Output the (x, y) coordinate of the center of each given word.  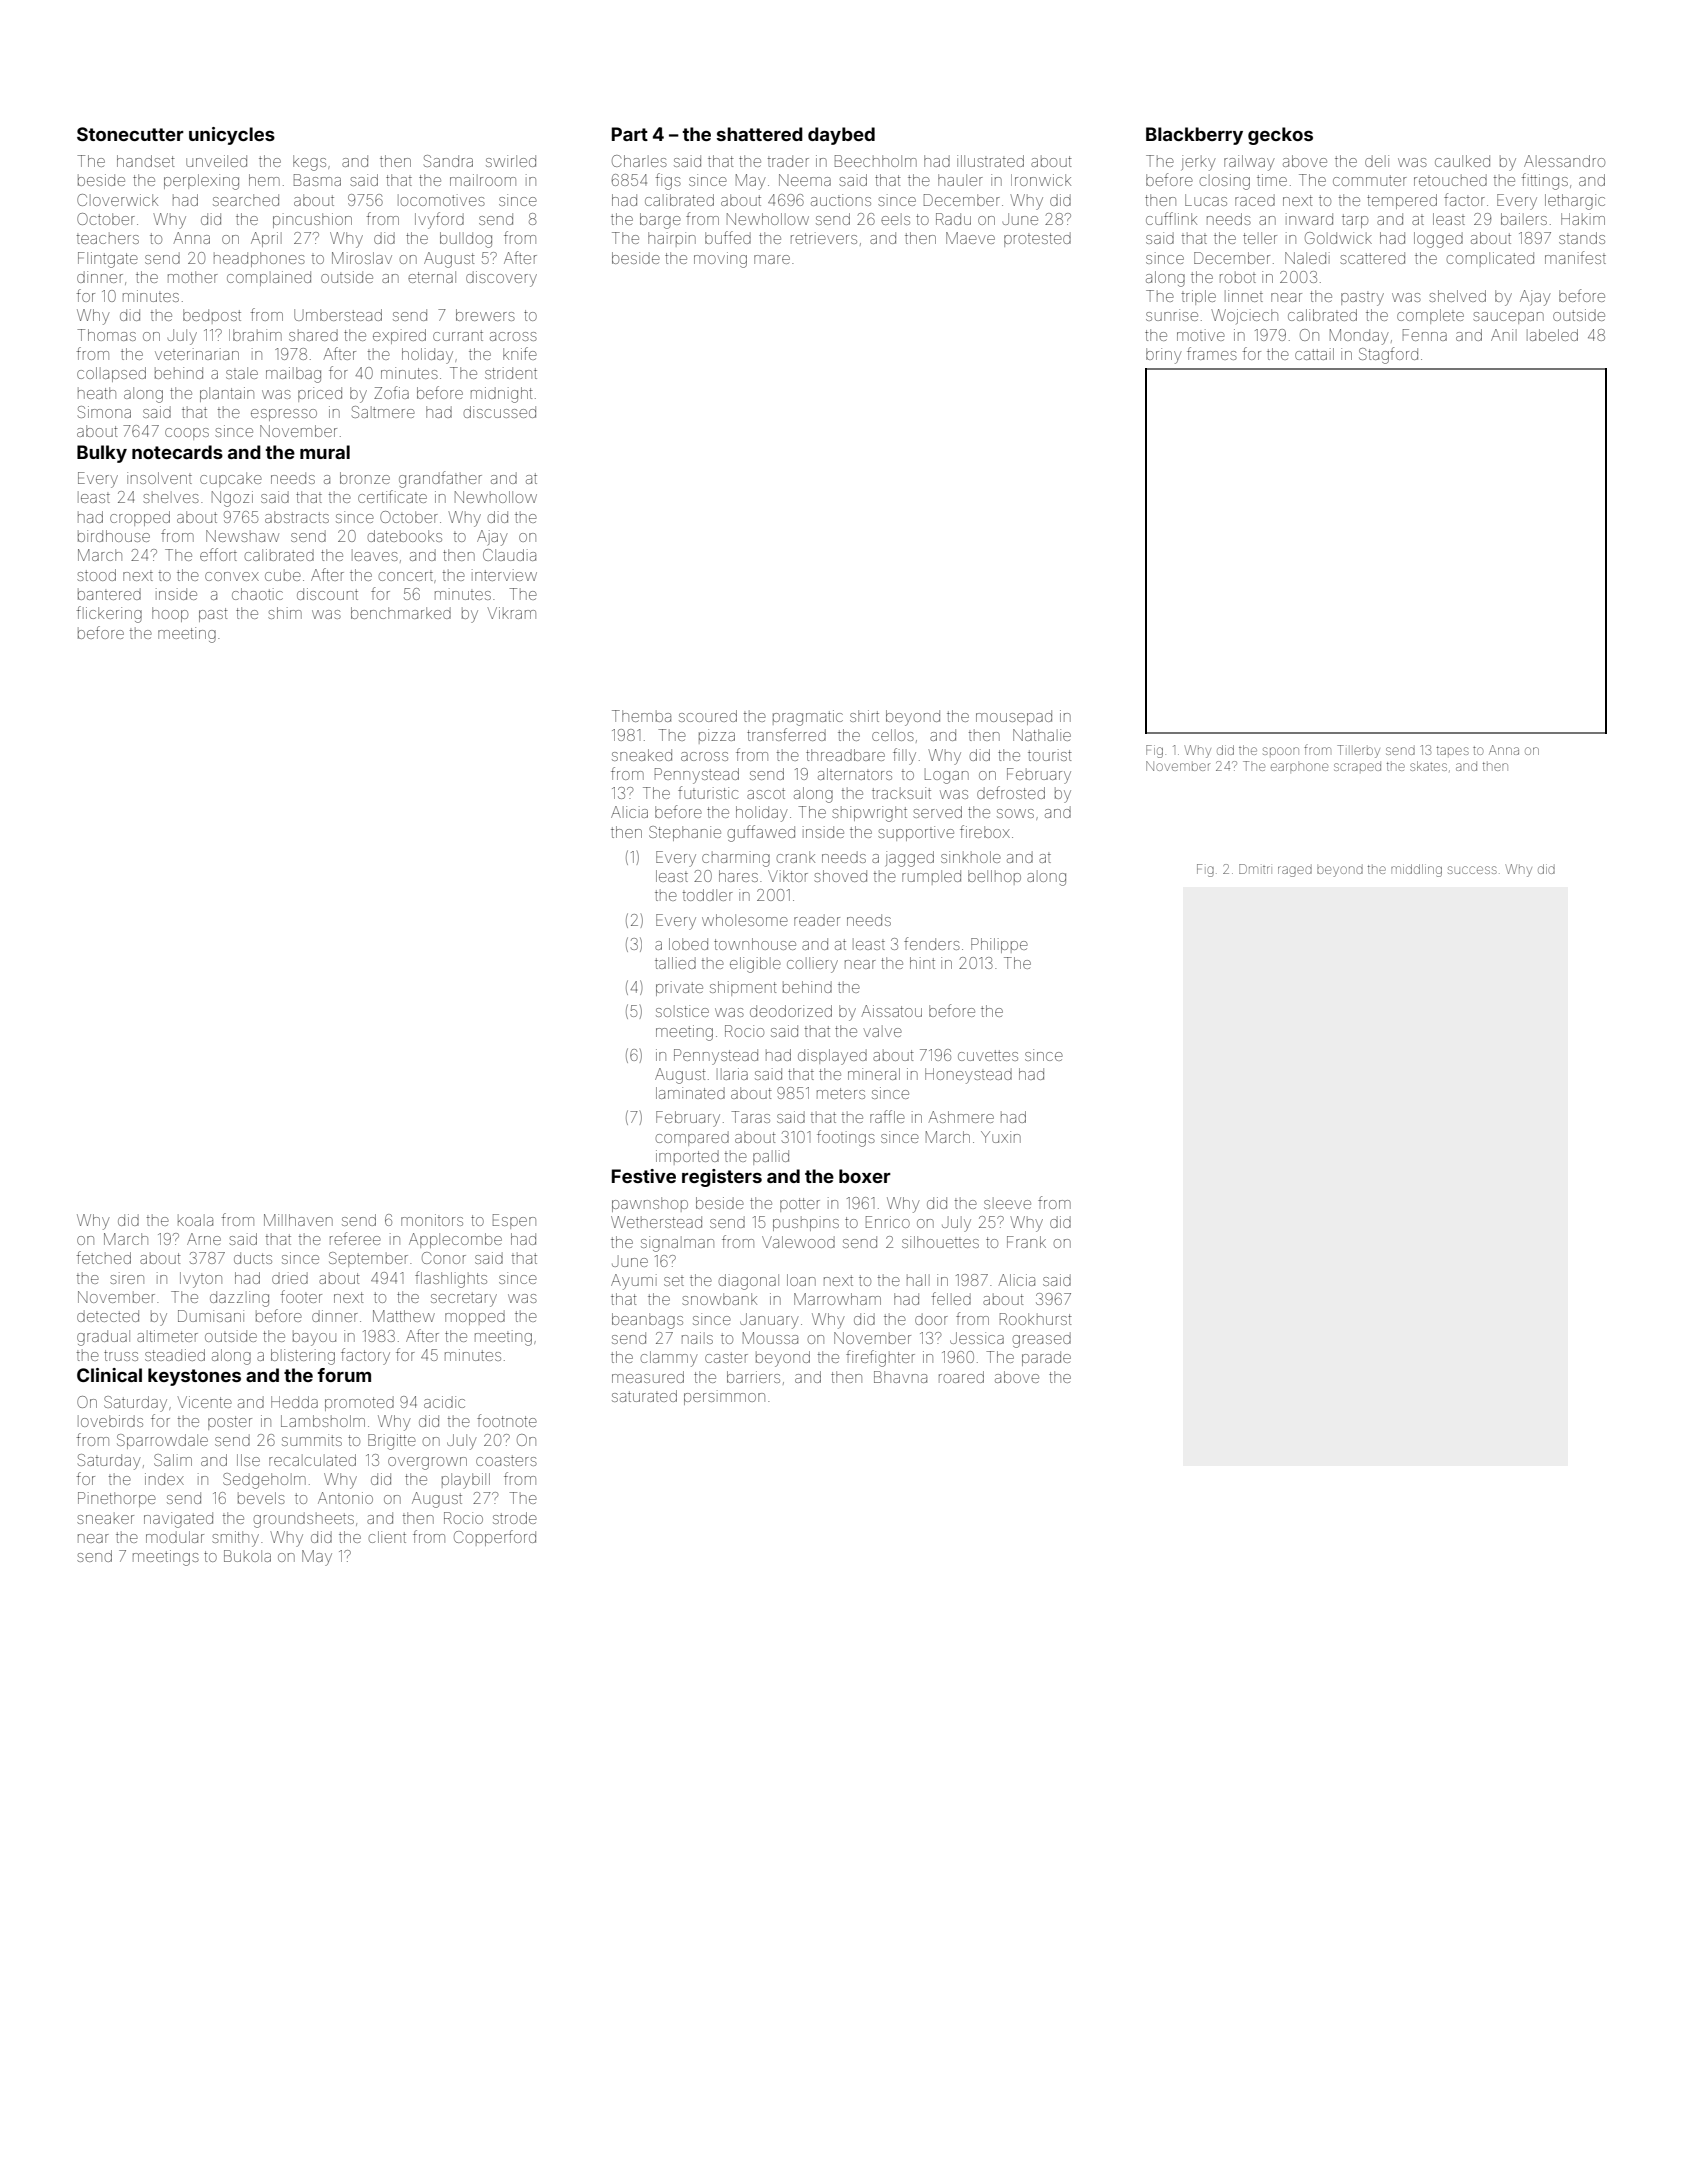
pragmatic (808, 718)
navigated (178, 1520)
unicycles (232, 136)
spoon (1281, 751)
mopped (475, 1317)
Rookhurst (1036, 1319)
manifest (1575, 257)
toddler (708, 895)
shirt (864, 716)
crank (796, 857)
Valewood (798, 1242)
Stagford (1388, 355)
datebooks (405, 536)
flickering (109, 614)
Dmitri (1254, 869)
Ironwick (1041, 180)
